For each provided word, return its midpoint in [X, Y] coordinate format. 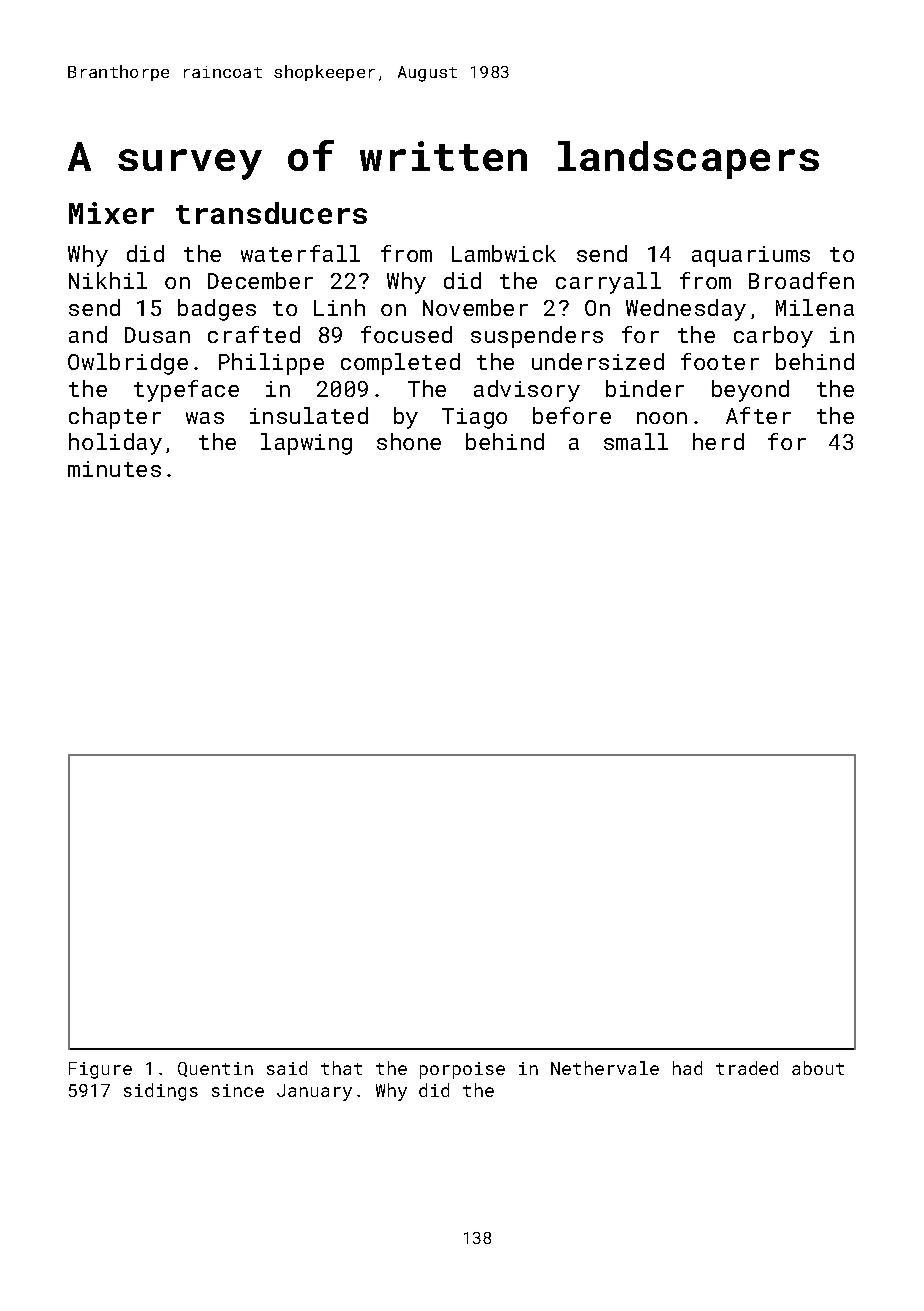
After [758, 415]
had [687, 1068]
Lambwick [504, 253]
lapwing [306, 444]
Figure [100, 1070]
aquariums [751, 256]
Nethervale [605, 1068]
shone [409, 441]
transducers [271, 213]
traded [747, 1068]
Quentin [215, 1069]
